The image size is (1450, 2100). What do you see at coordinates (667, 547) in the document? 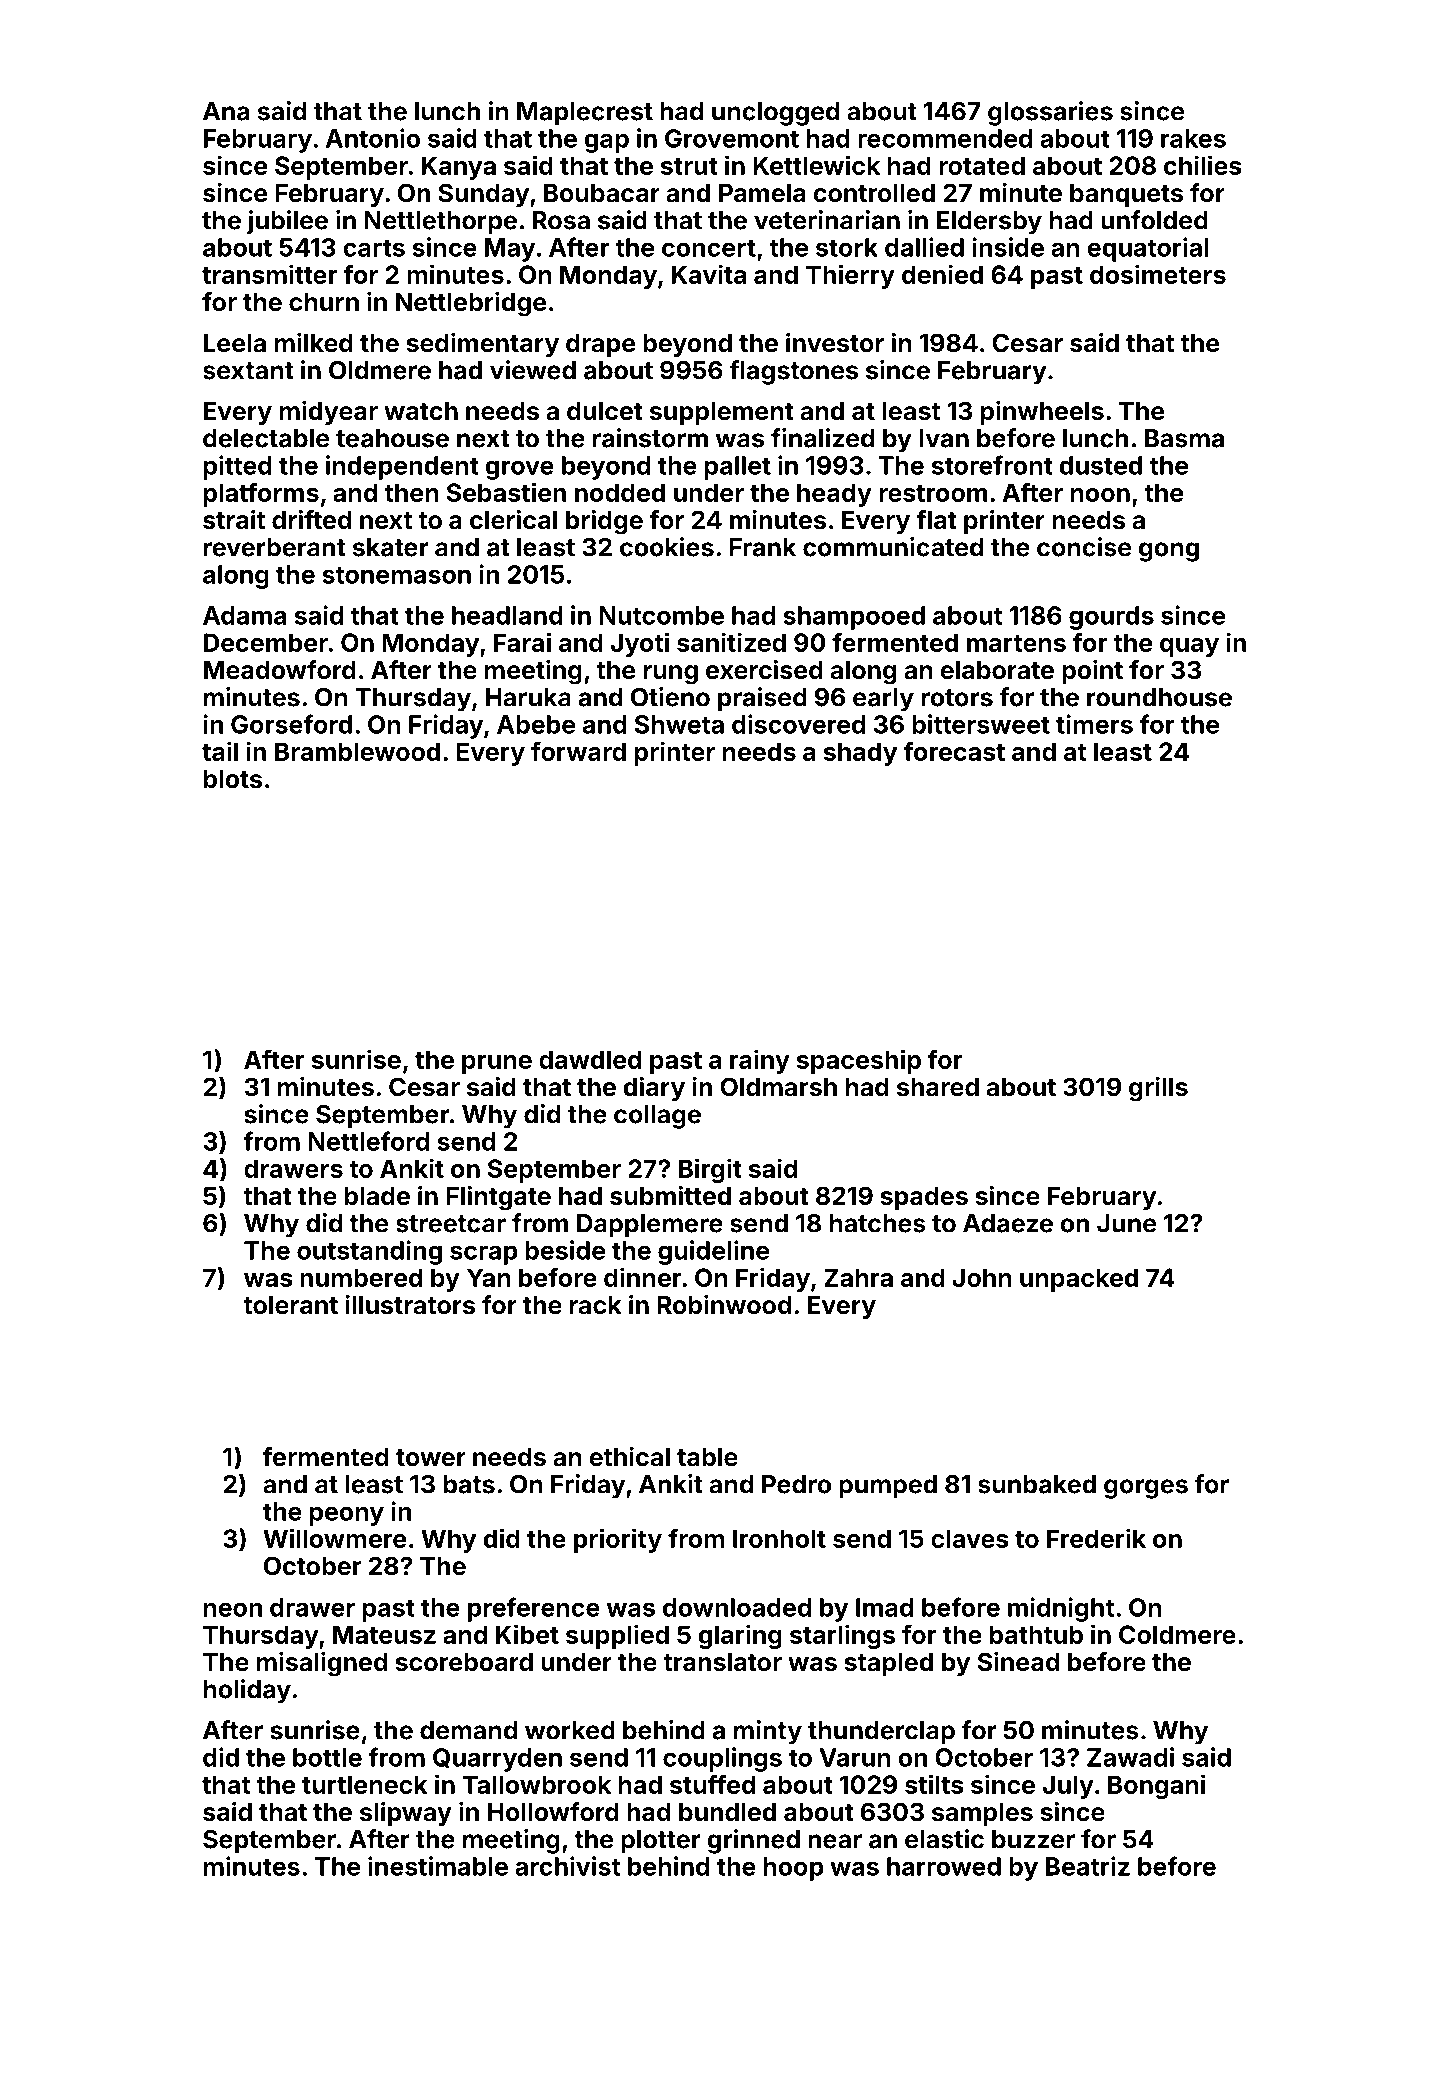
I see `cookies` at bounding box center [667, 547].
